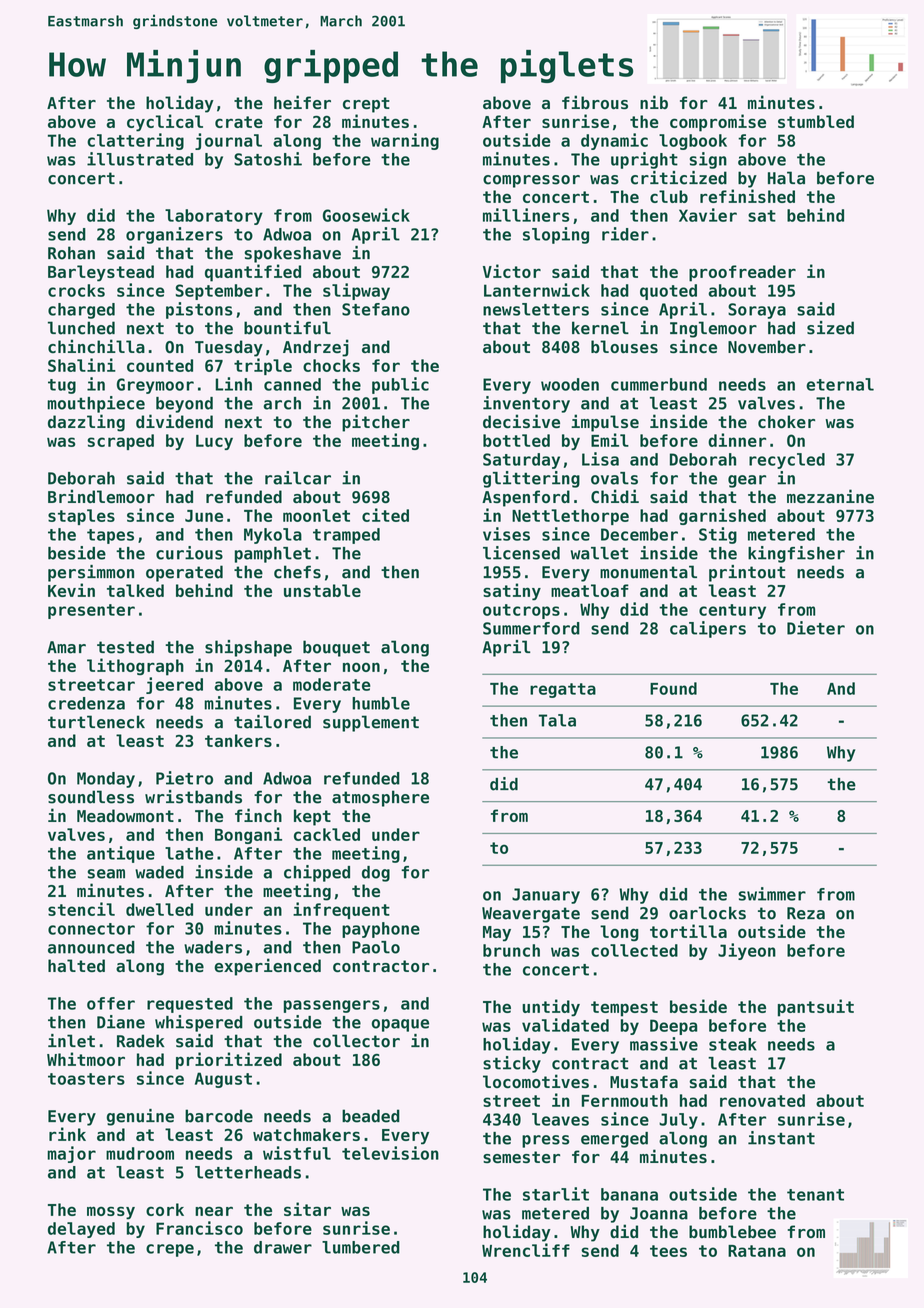 Image resolution: width=924 pixels, height=1308 pixels. I want to click on quoted, so click(668, 292).
